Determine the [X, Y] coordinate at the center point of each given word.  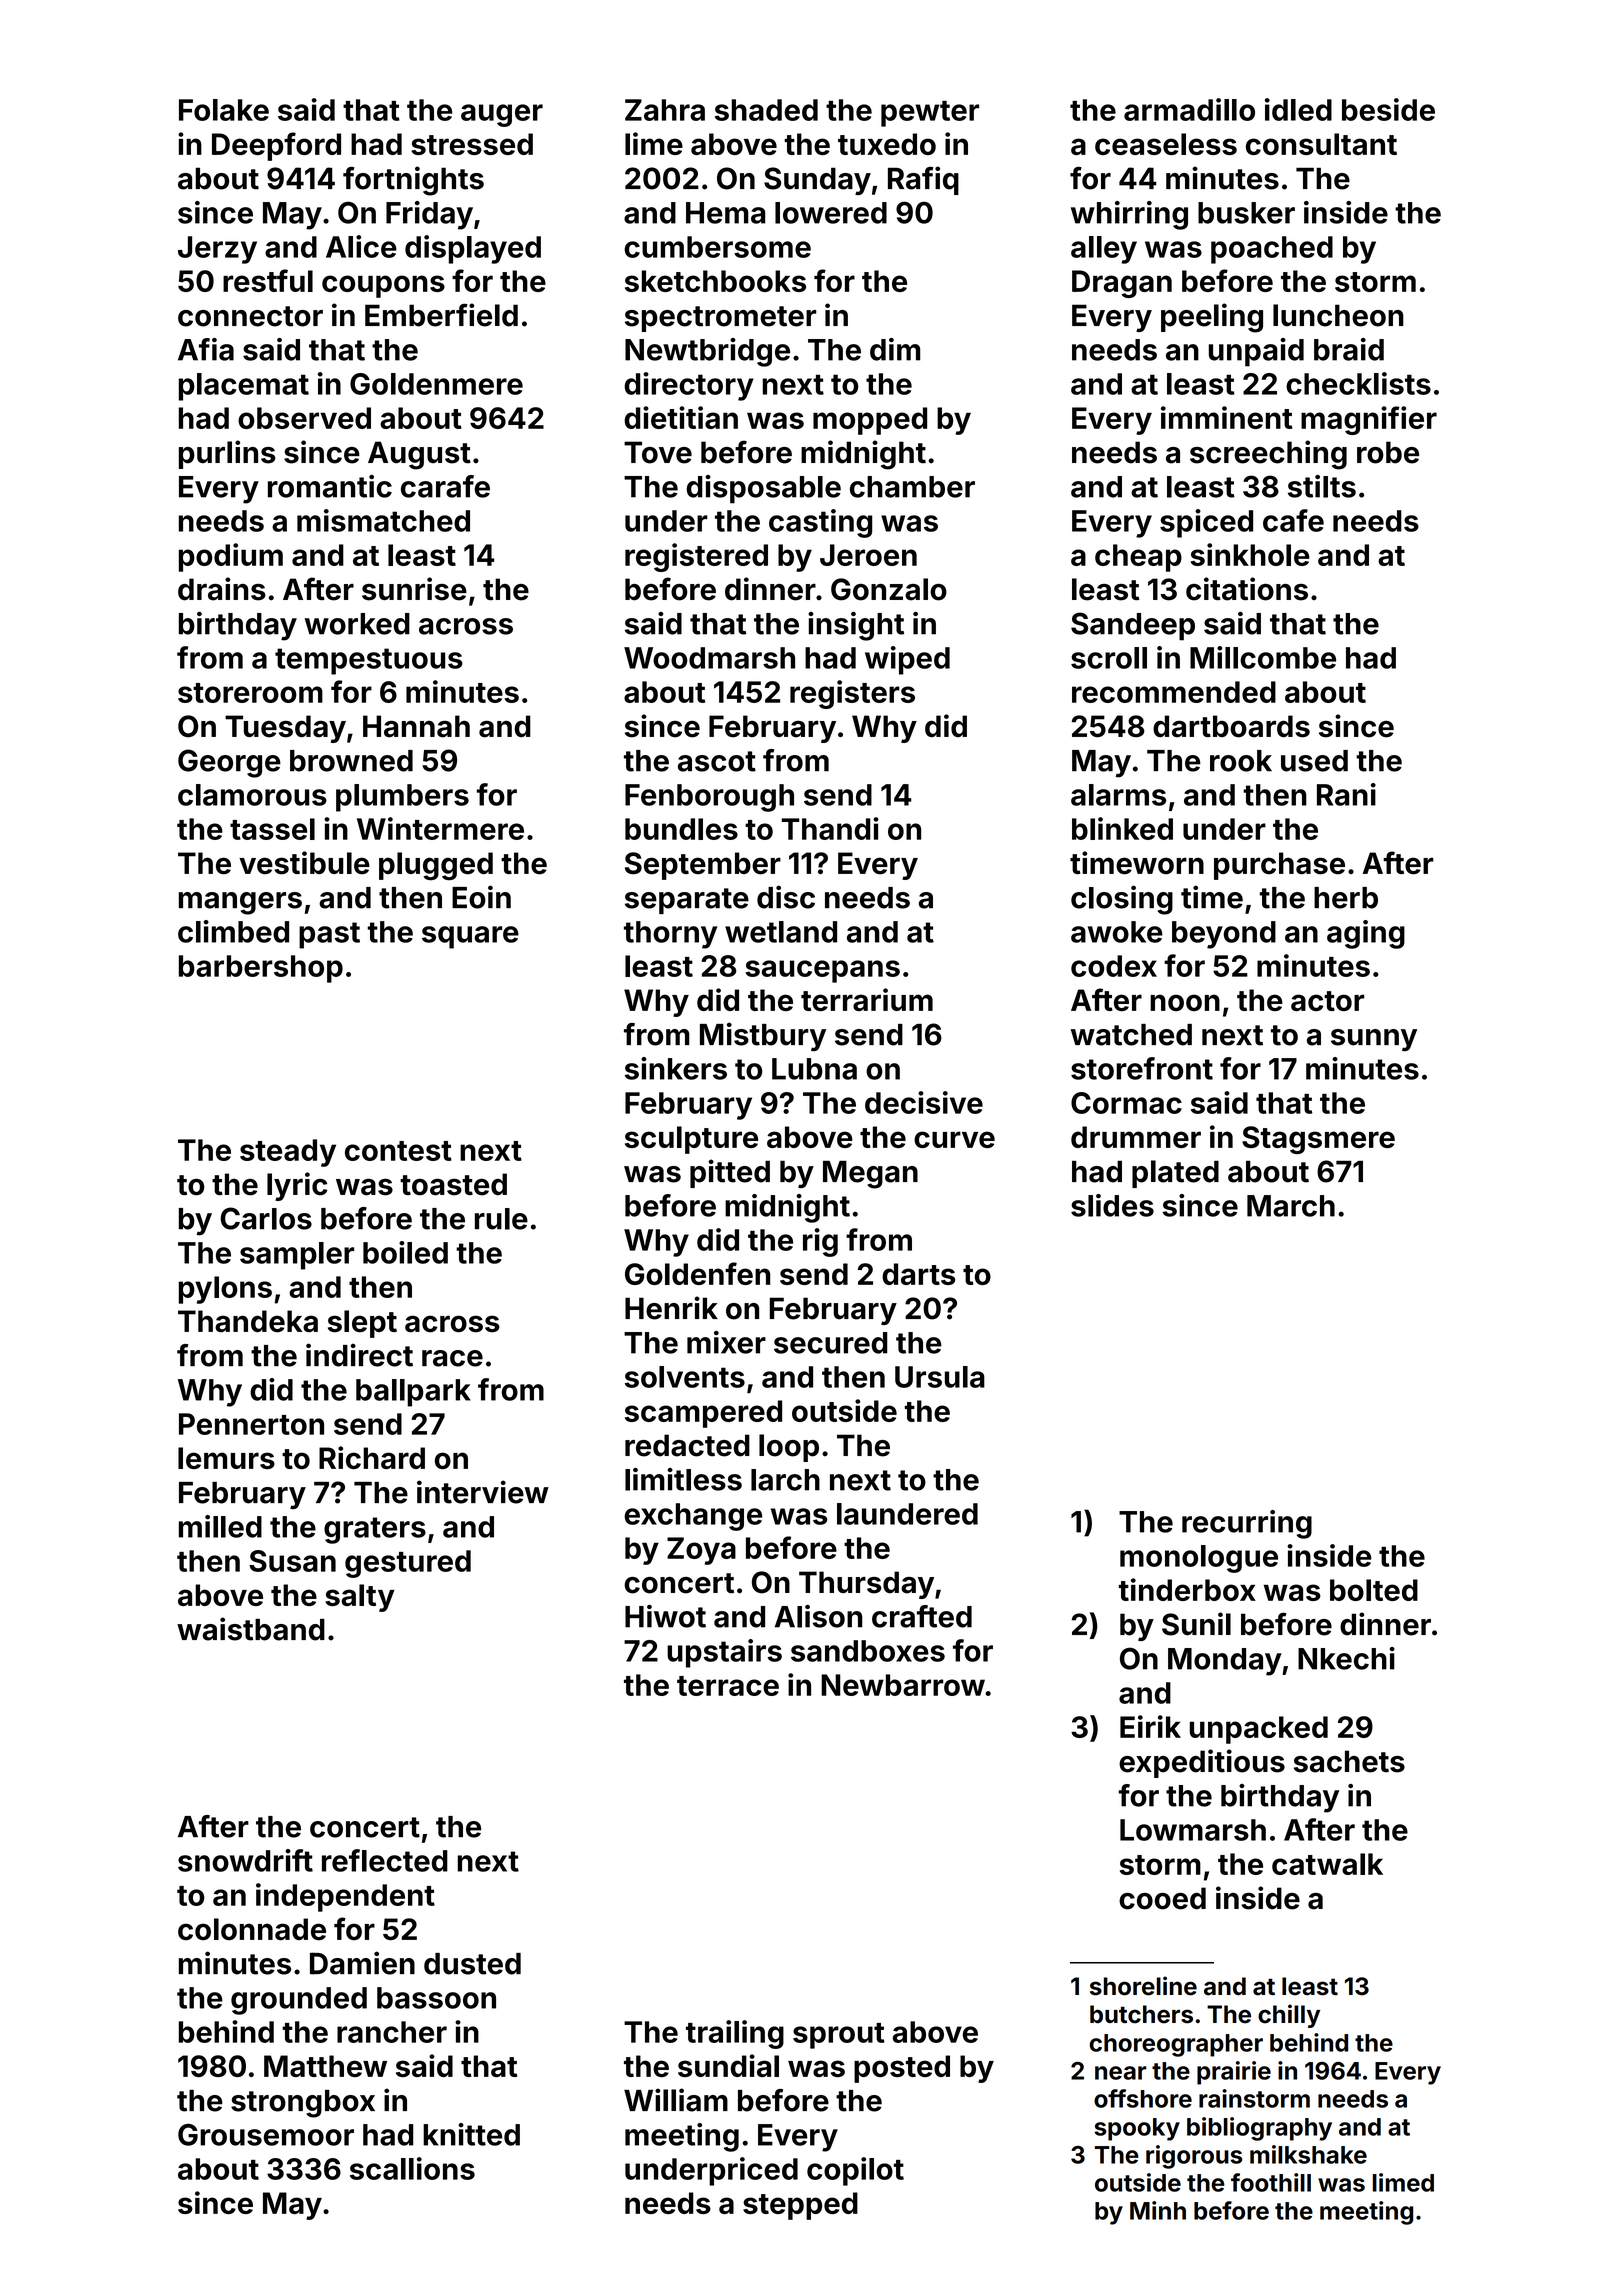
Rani [1346, 794]
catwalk [1327, 1864]
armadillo [1189, 109]
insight [856, 626]
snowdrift [245, 1860]
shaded [766, 110]
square [470, 937]
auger [502, 115]
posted [902, 2069]
